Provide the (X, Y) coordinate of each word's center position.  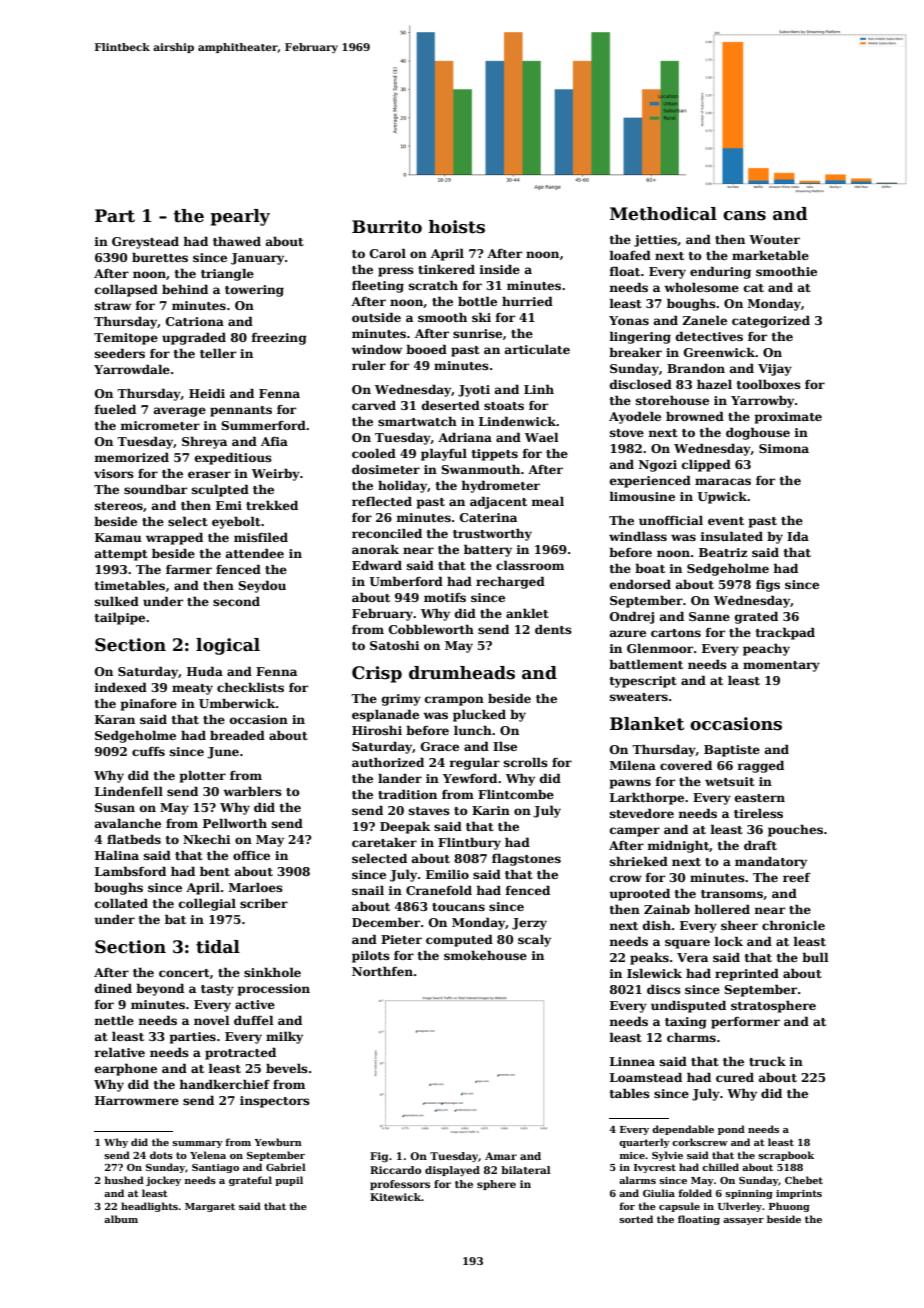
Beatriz (723, 552)
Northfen (382, 971)
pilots (371, 956)
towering (254, 291)
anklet (527, 613)
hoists (457, 227)
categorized (771, 321)
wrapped (174, 538)
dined (113, 988)
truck (767, 1061)
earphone (126, 1069)
